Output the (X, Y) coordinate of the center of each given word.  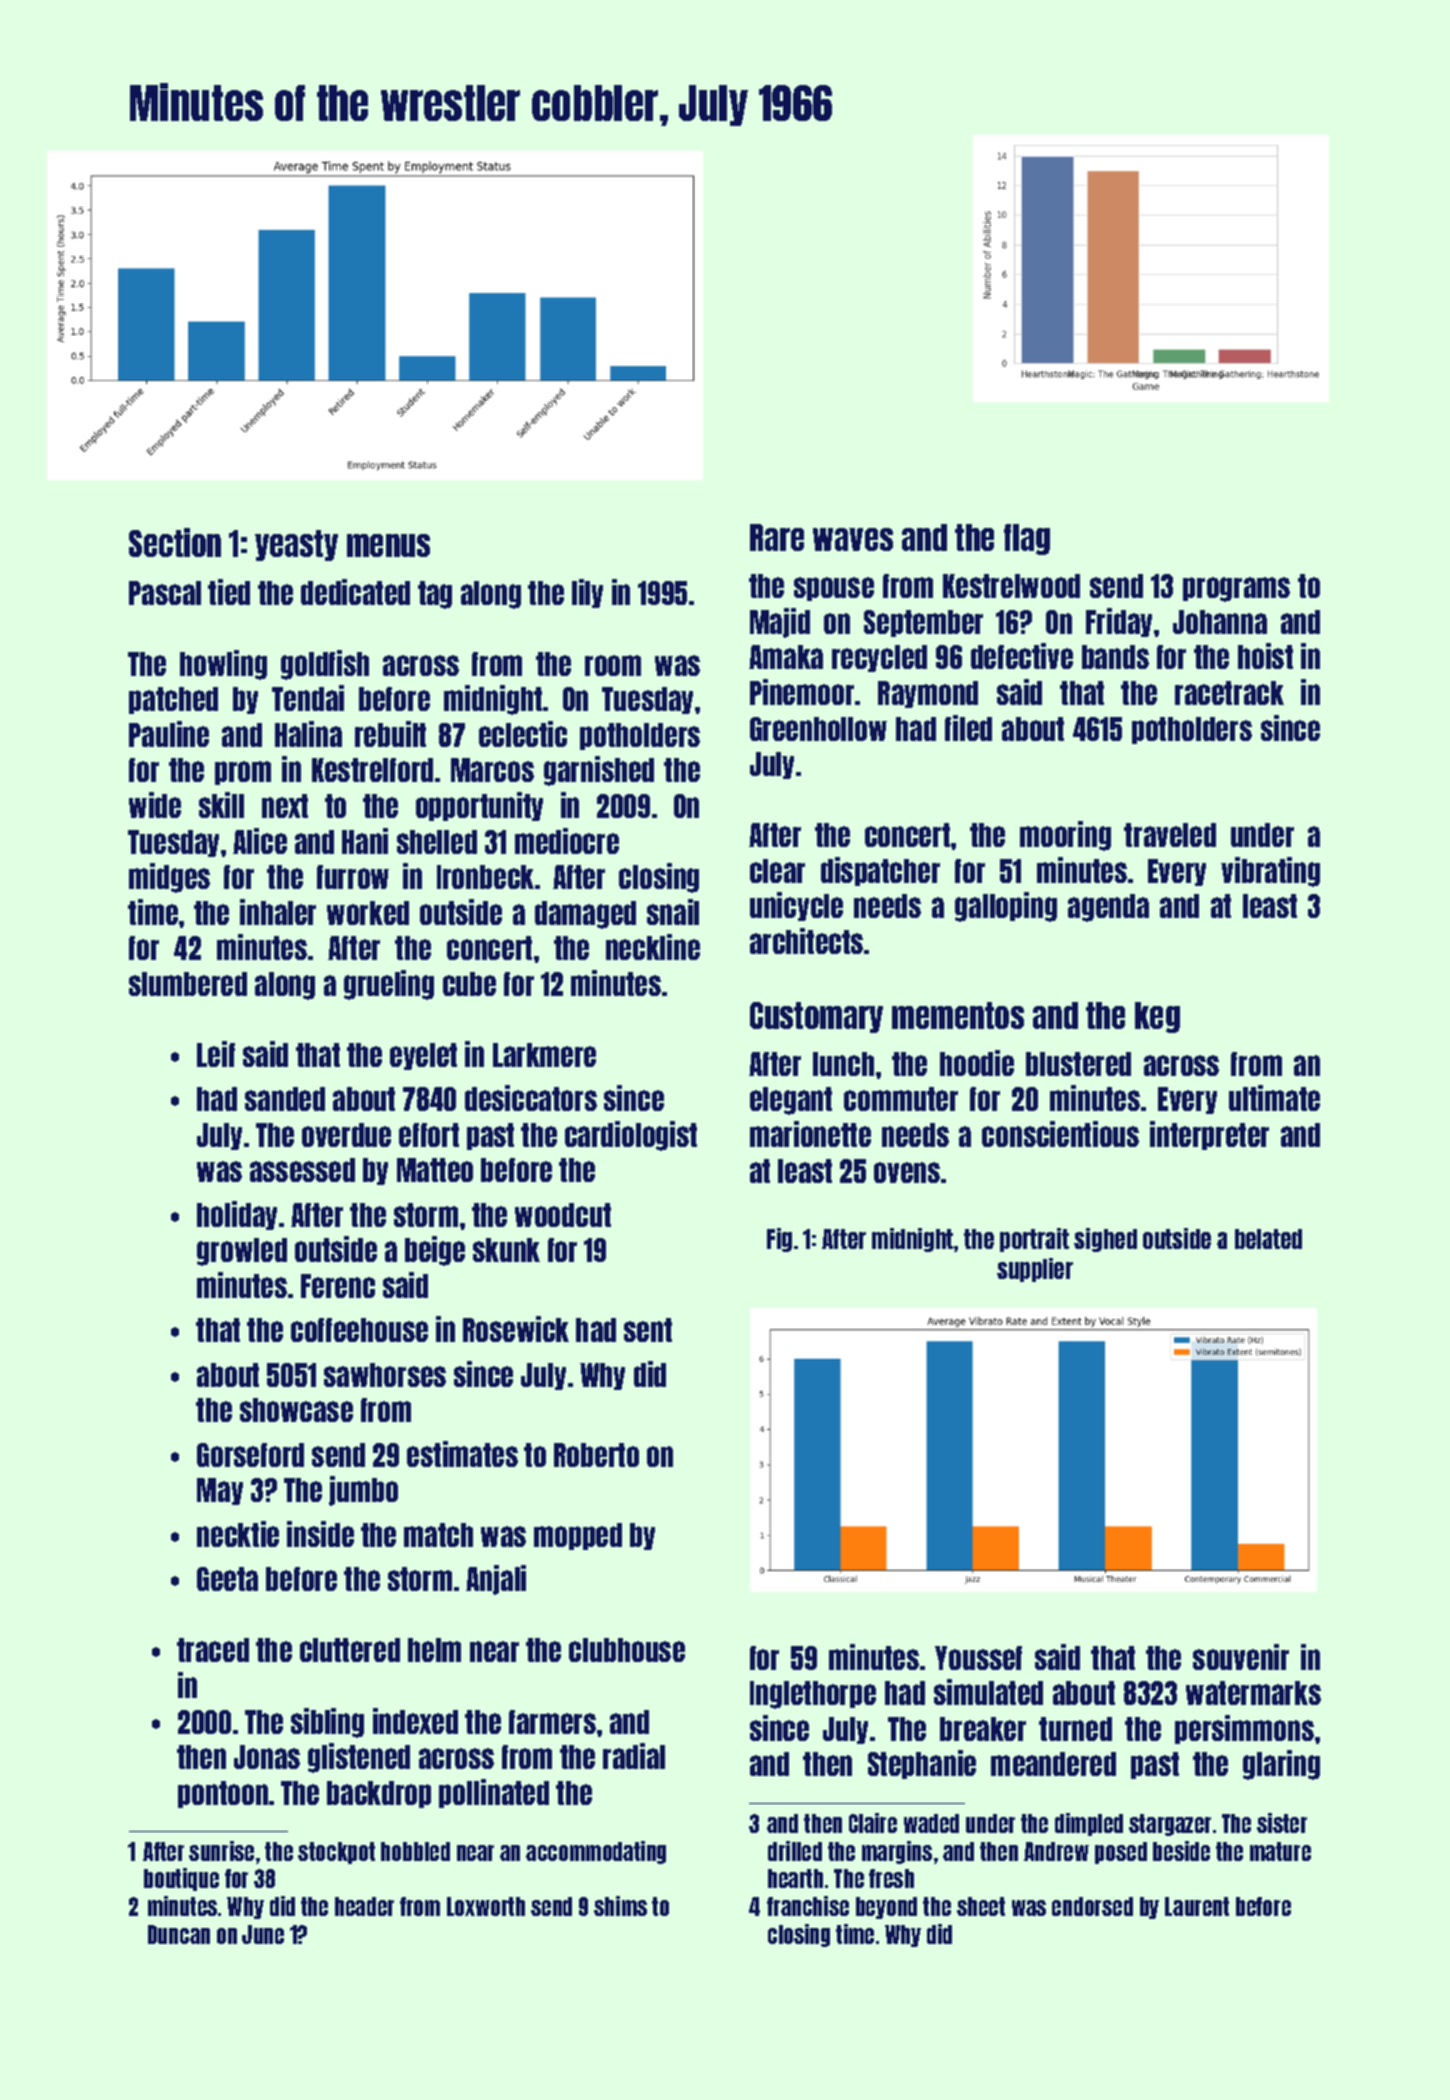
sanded (285, 1099)
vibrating (1270, 872)
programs (1236, 589)
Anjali (496, 1580)
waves (853, 539)
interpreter (1209, 1135)
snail (673, 912)
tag (435, 595)
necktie (238, 1534)
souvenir (1241, 1657)
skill (221, 805)
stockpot (336, 1853)
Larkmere (544, 1055)
